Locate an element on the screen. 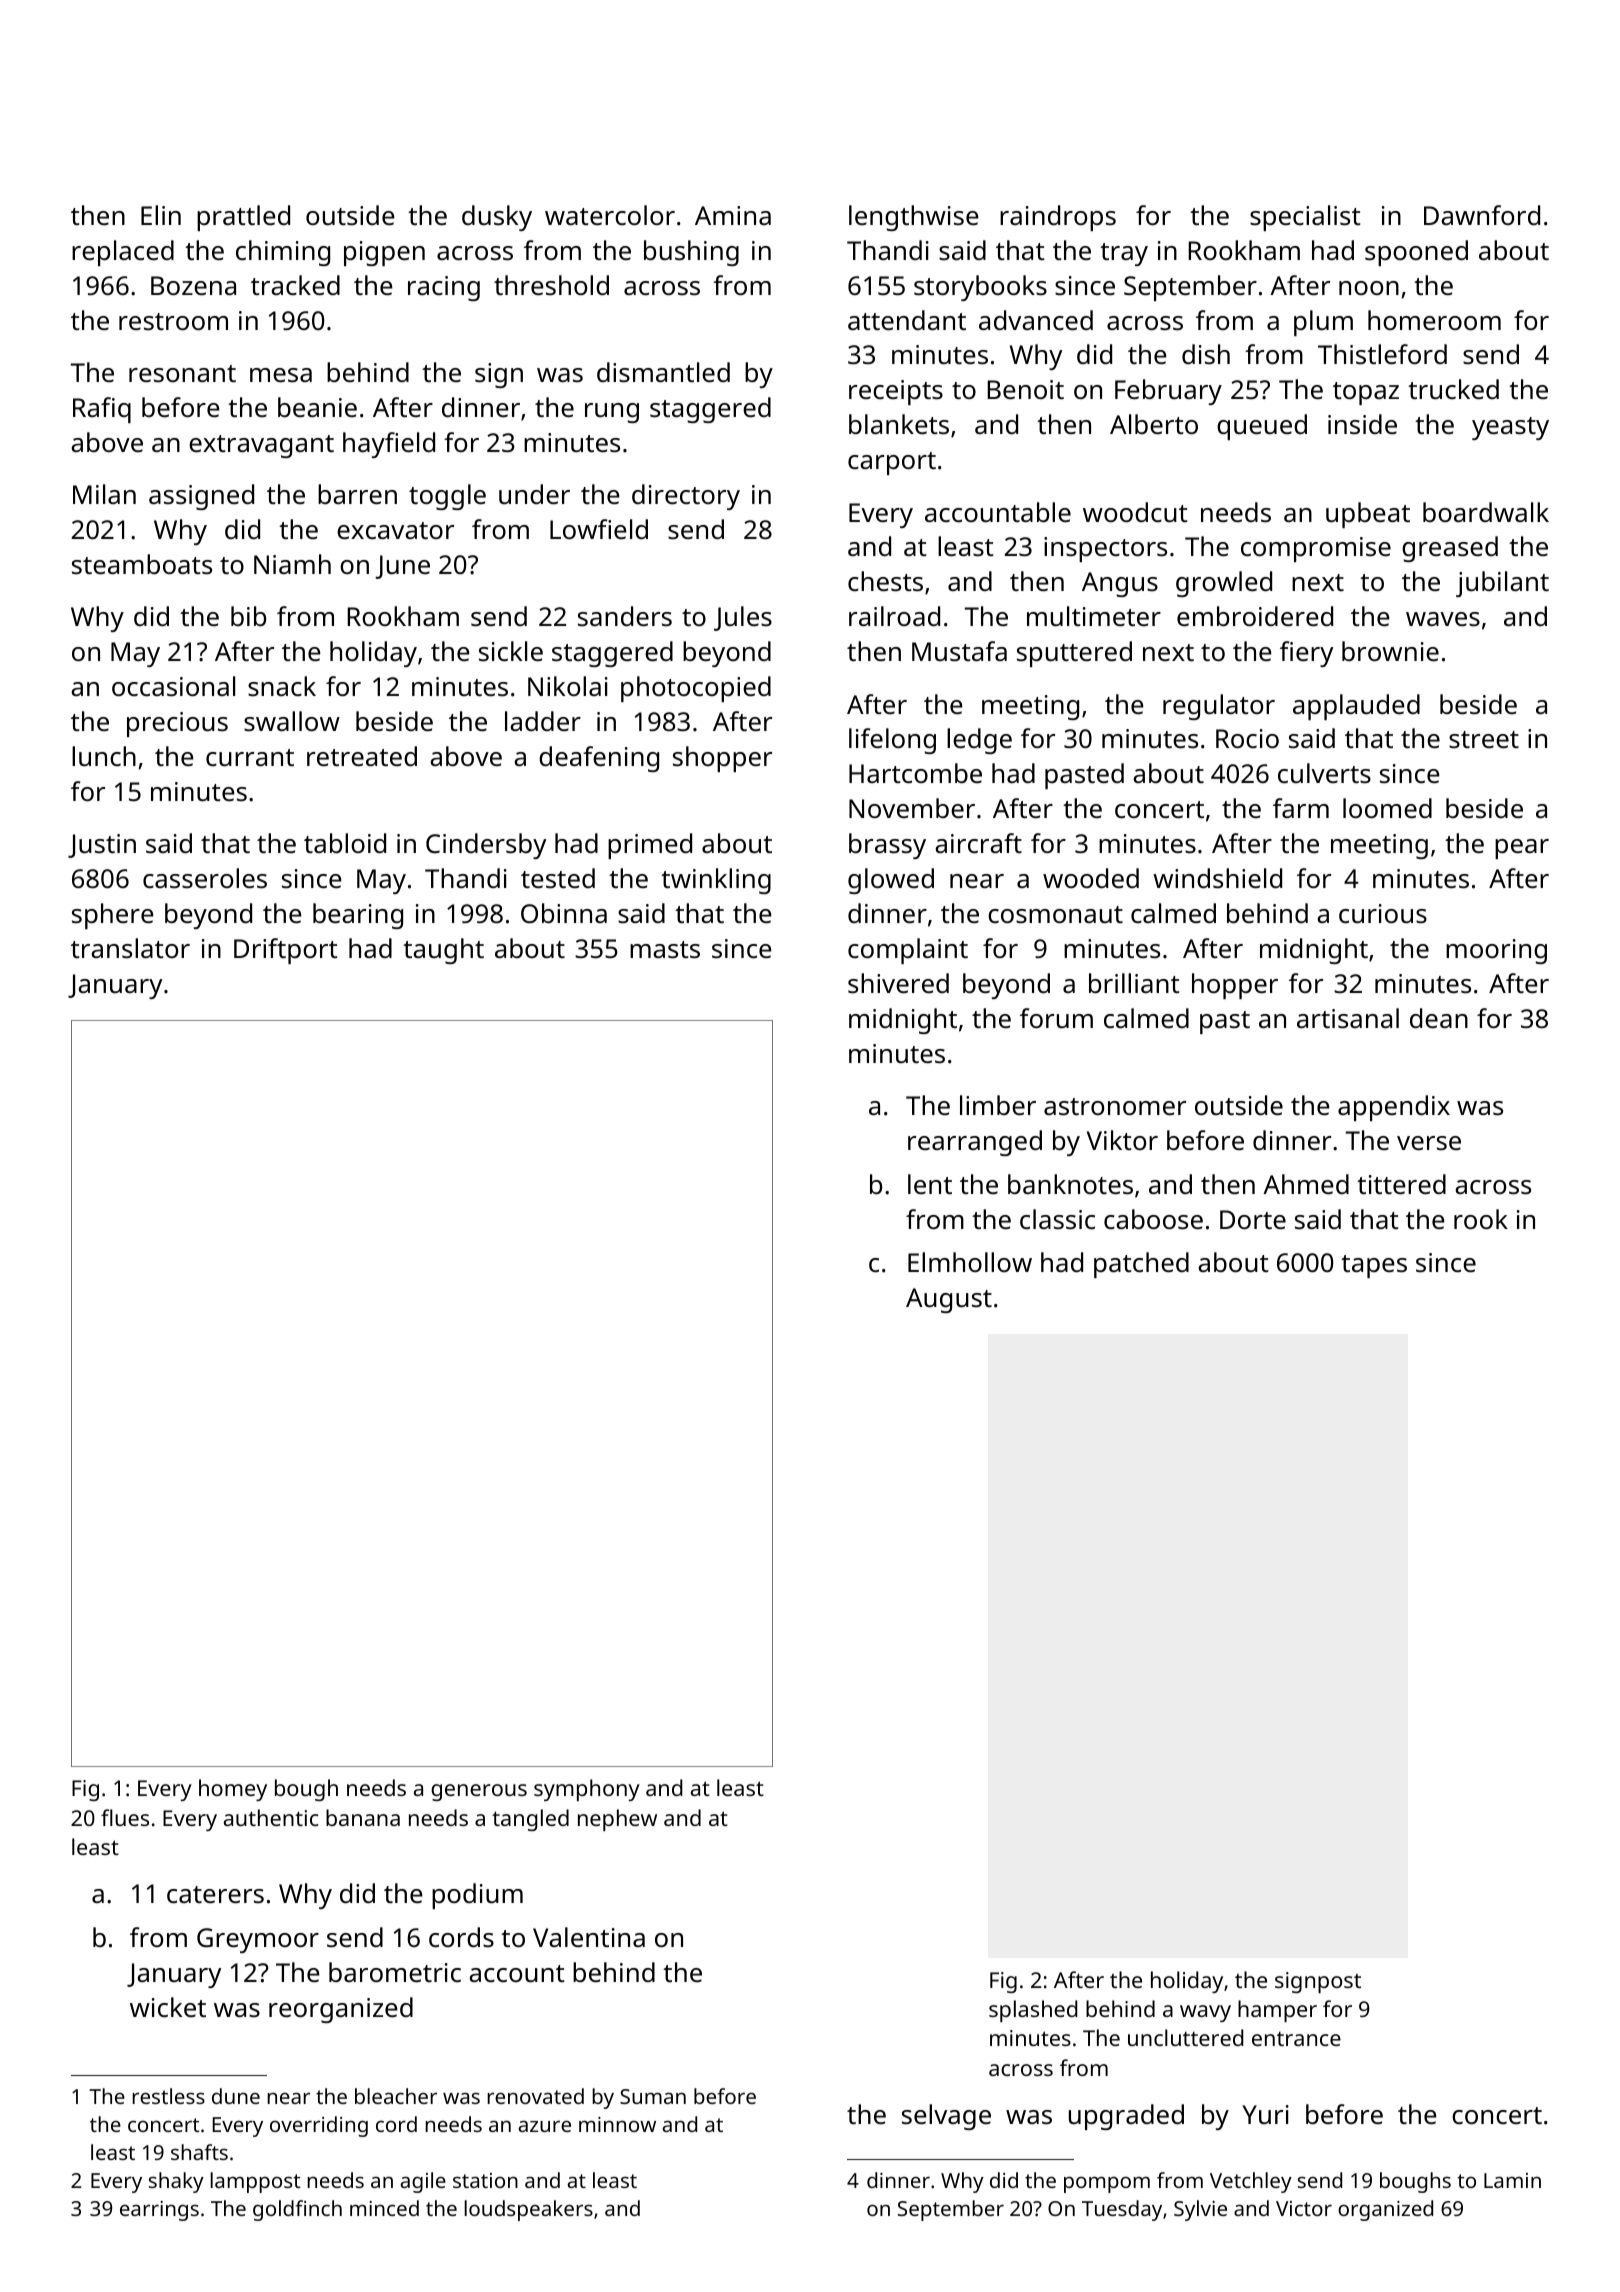 The image size is (1620, 2292). Cindersby is located at coordinates (486, 846).
